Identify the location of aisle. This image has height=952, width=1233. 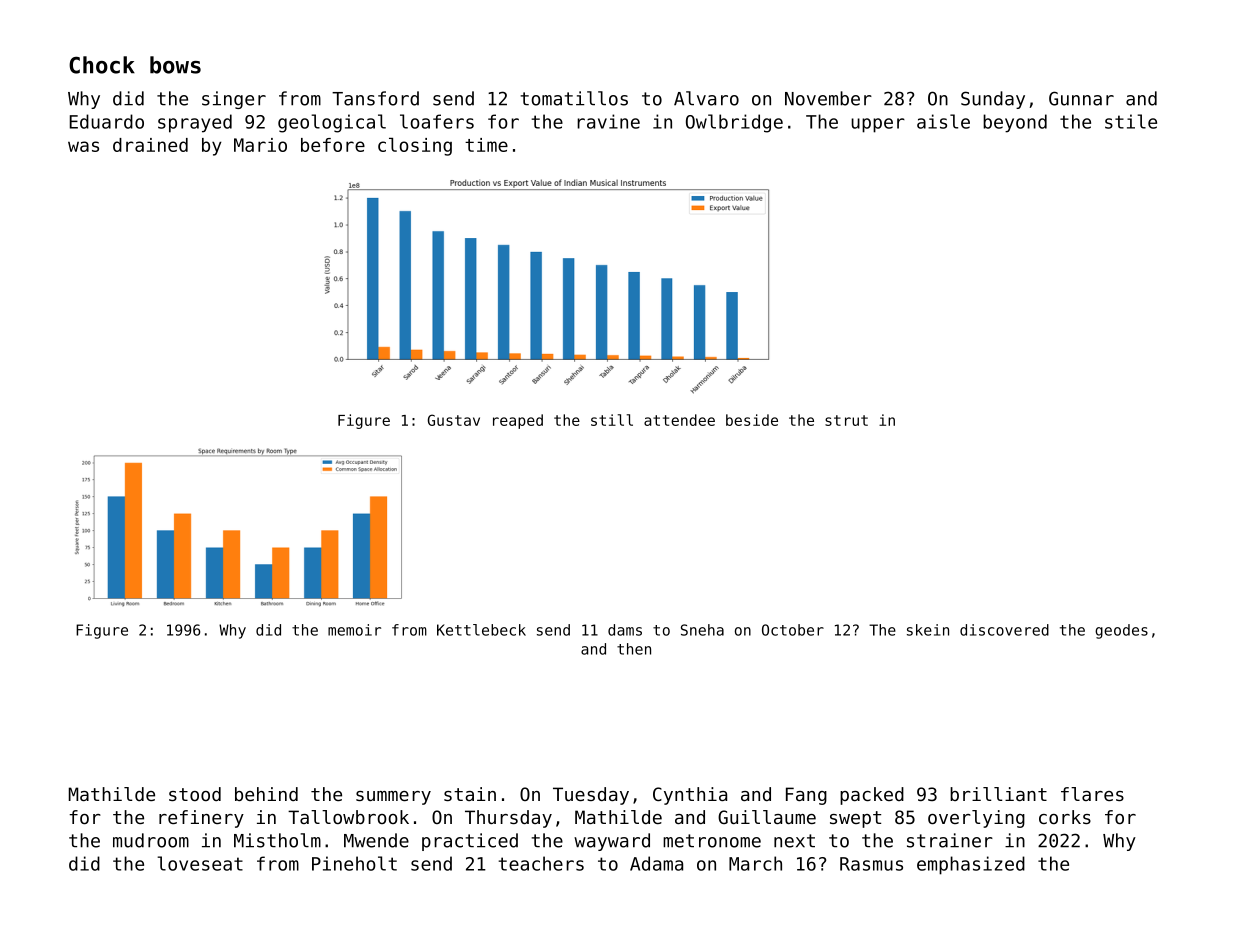
(943, 121).
